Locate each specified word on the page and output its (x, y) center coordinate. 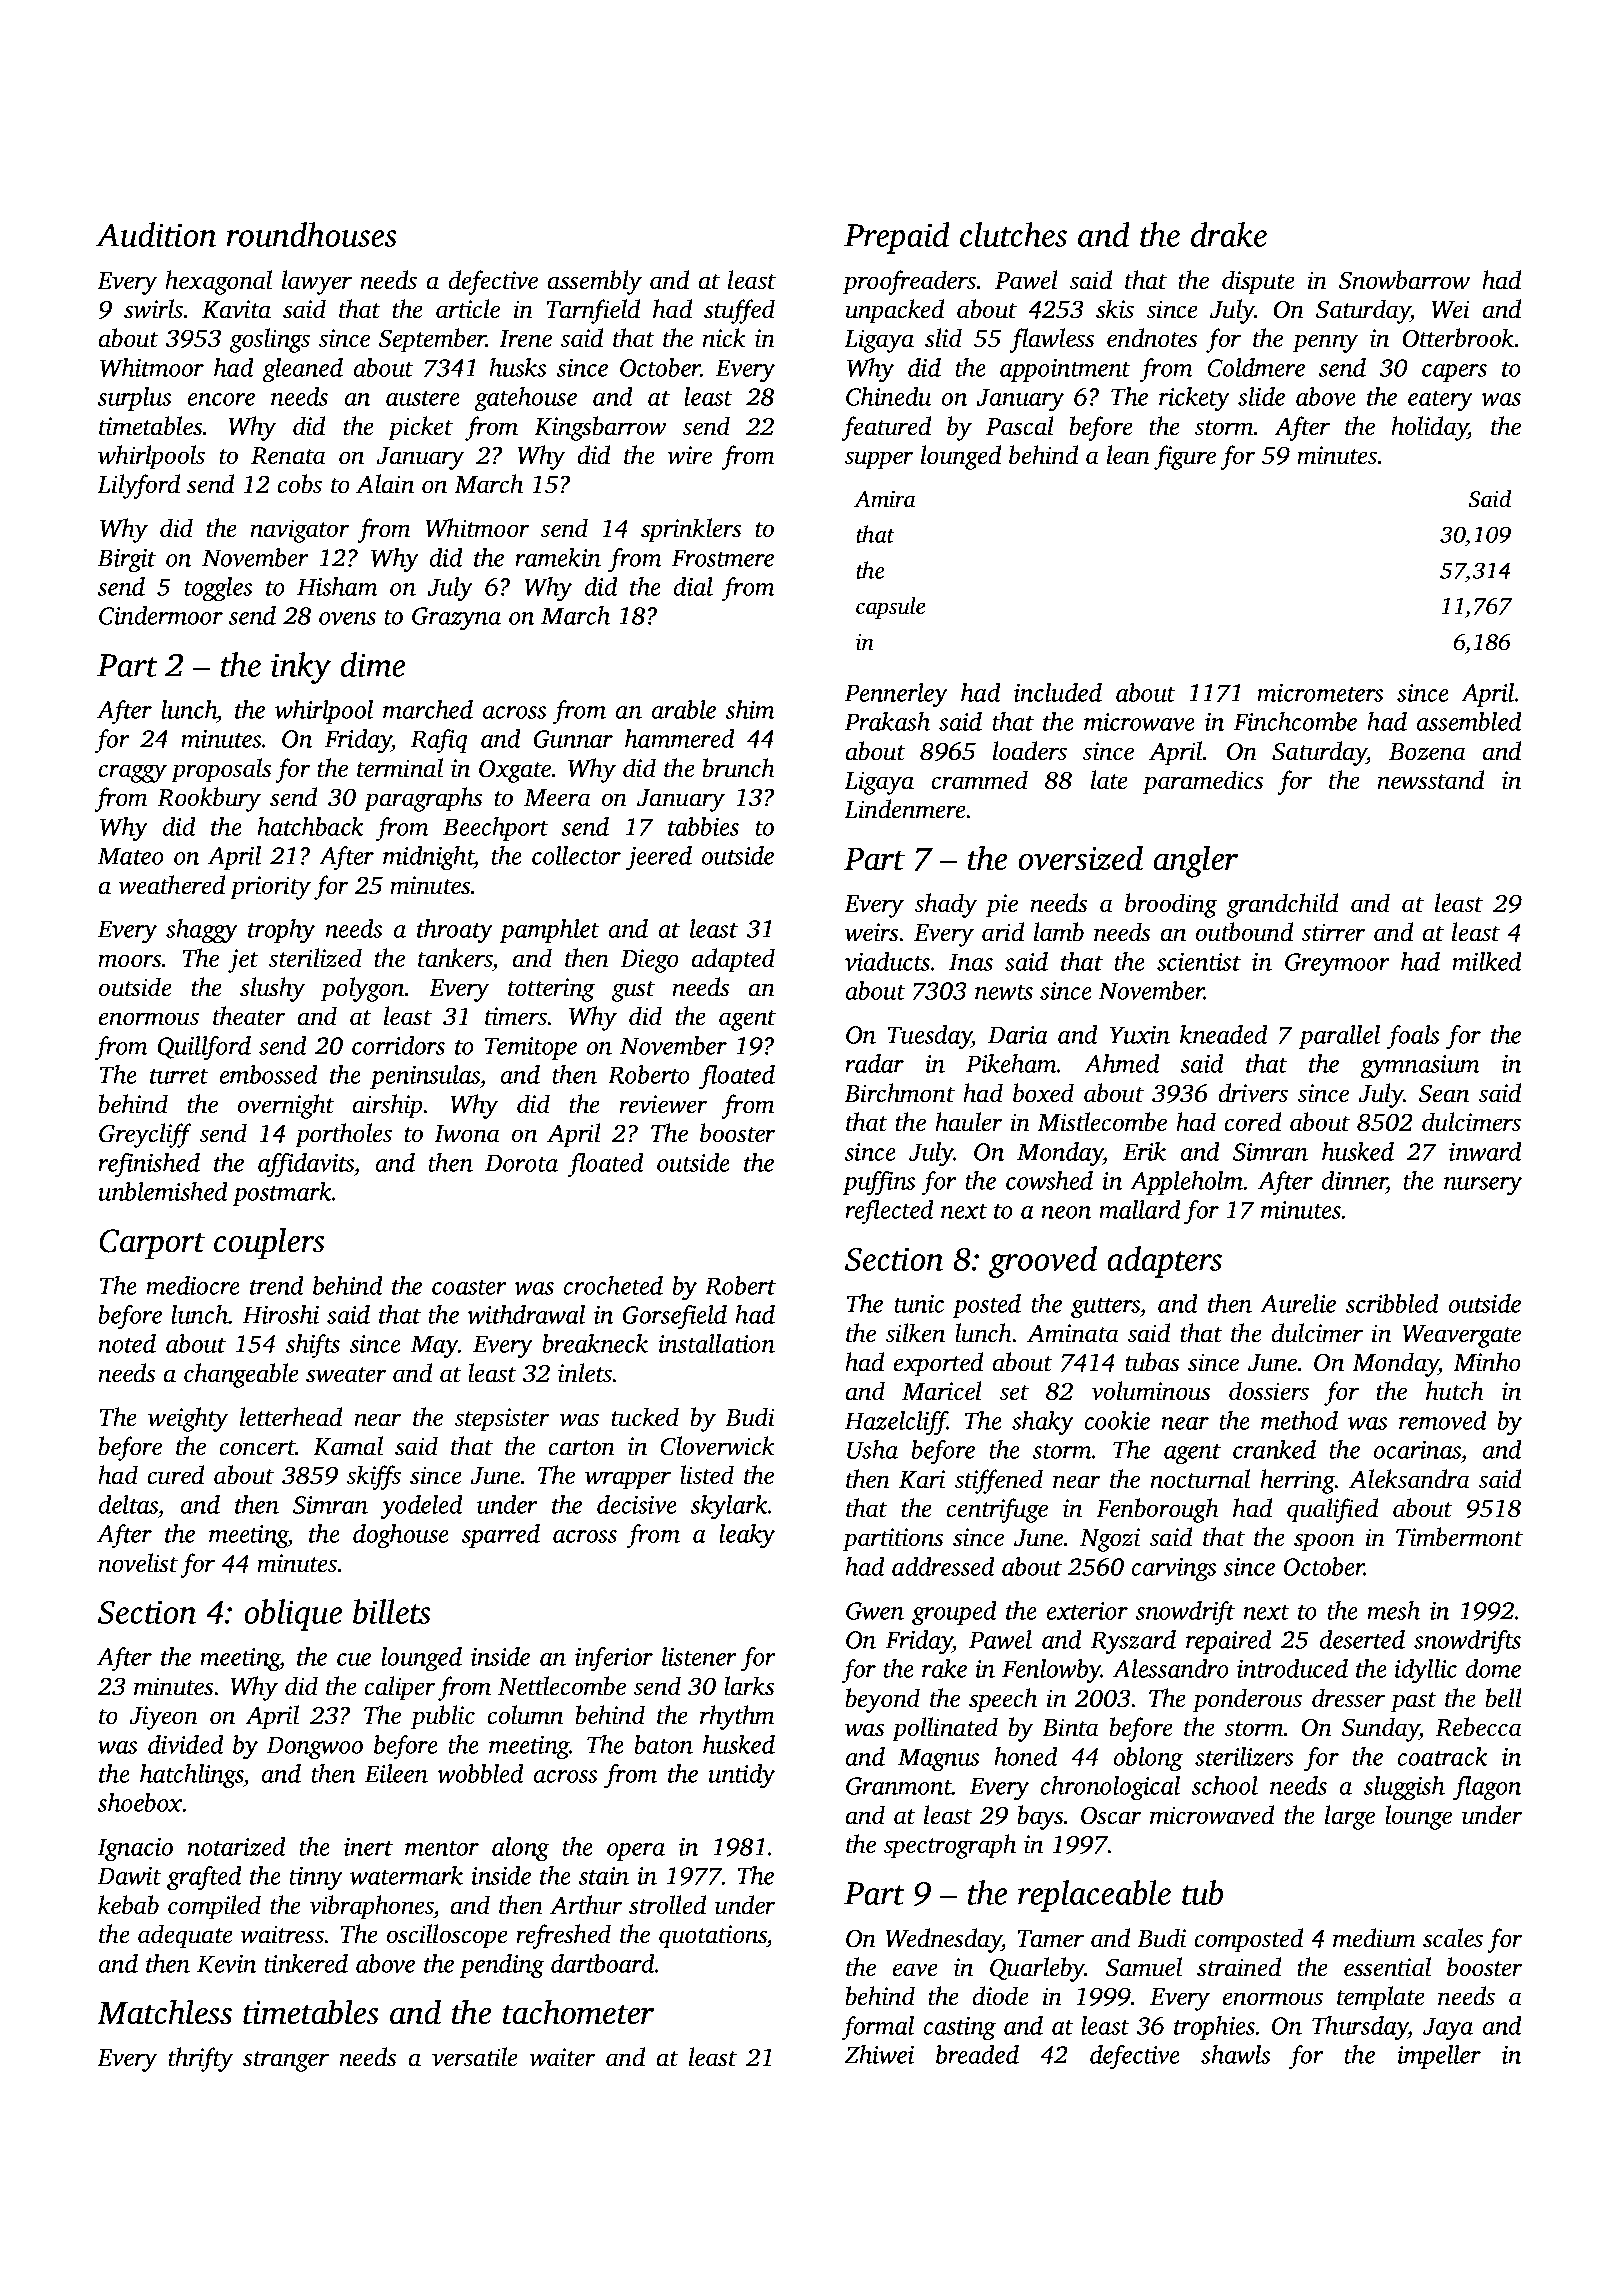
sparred (501, 1536)
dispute (1258, 282)
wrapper (628, 1480)
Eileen (396, 1773)
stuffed (739, 311)
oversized (1080, 858)
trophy (281, 931)
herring (1297, 1481)
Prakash (887, 721)
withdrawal (526, 1314)
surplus (134, 399)
